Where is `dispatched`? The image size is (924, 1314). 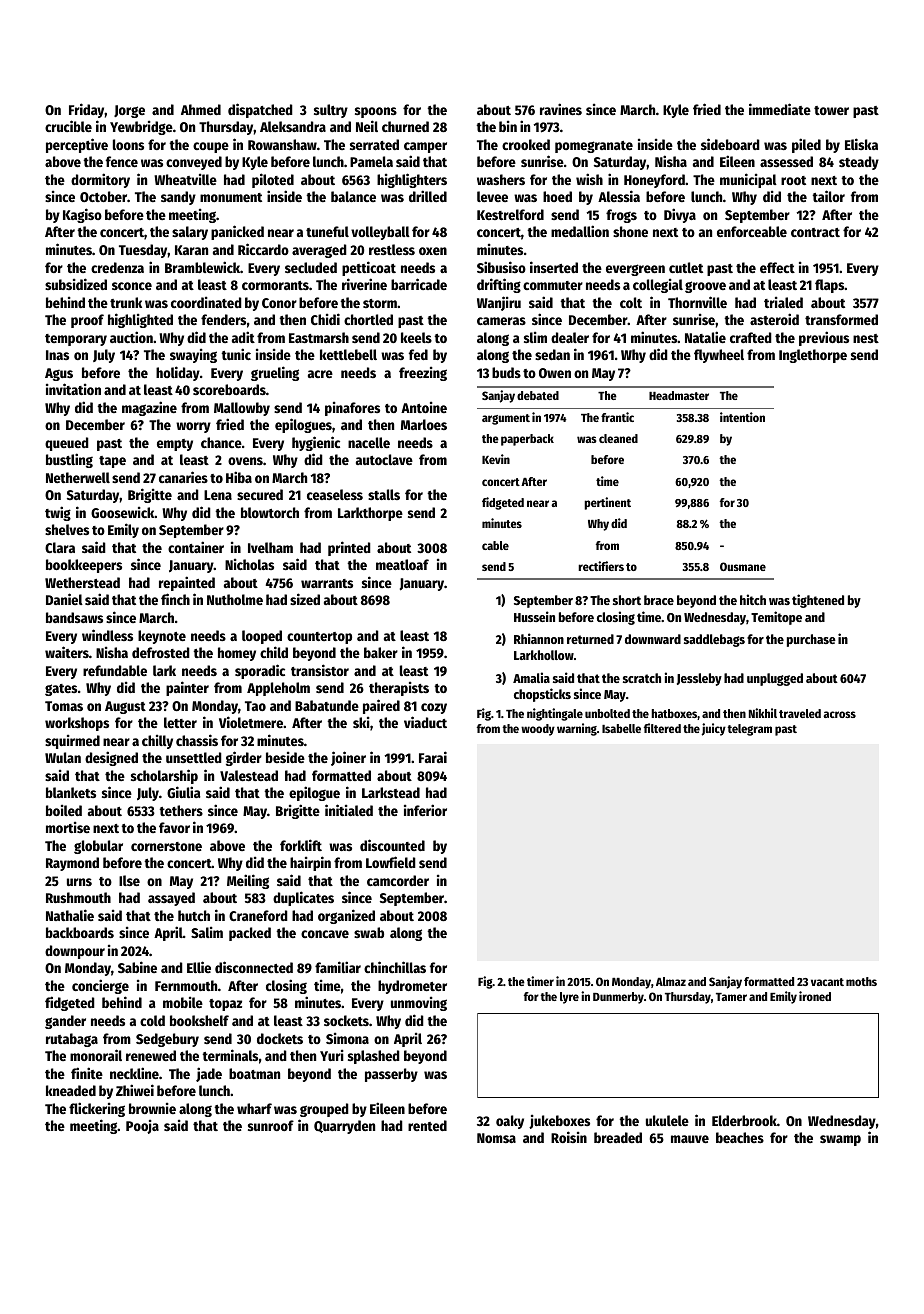
dispatched is located at coordinates (260, 110).
